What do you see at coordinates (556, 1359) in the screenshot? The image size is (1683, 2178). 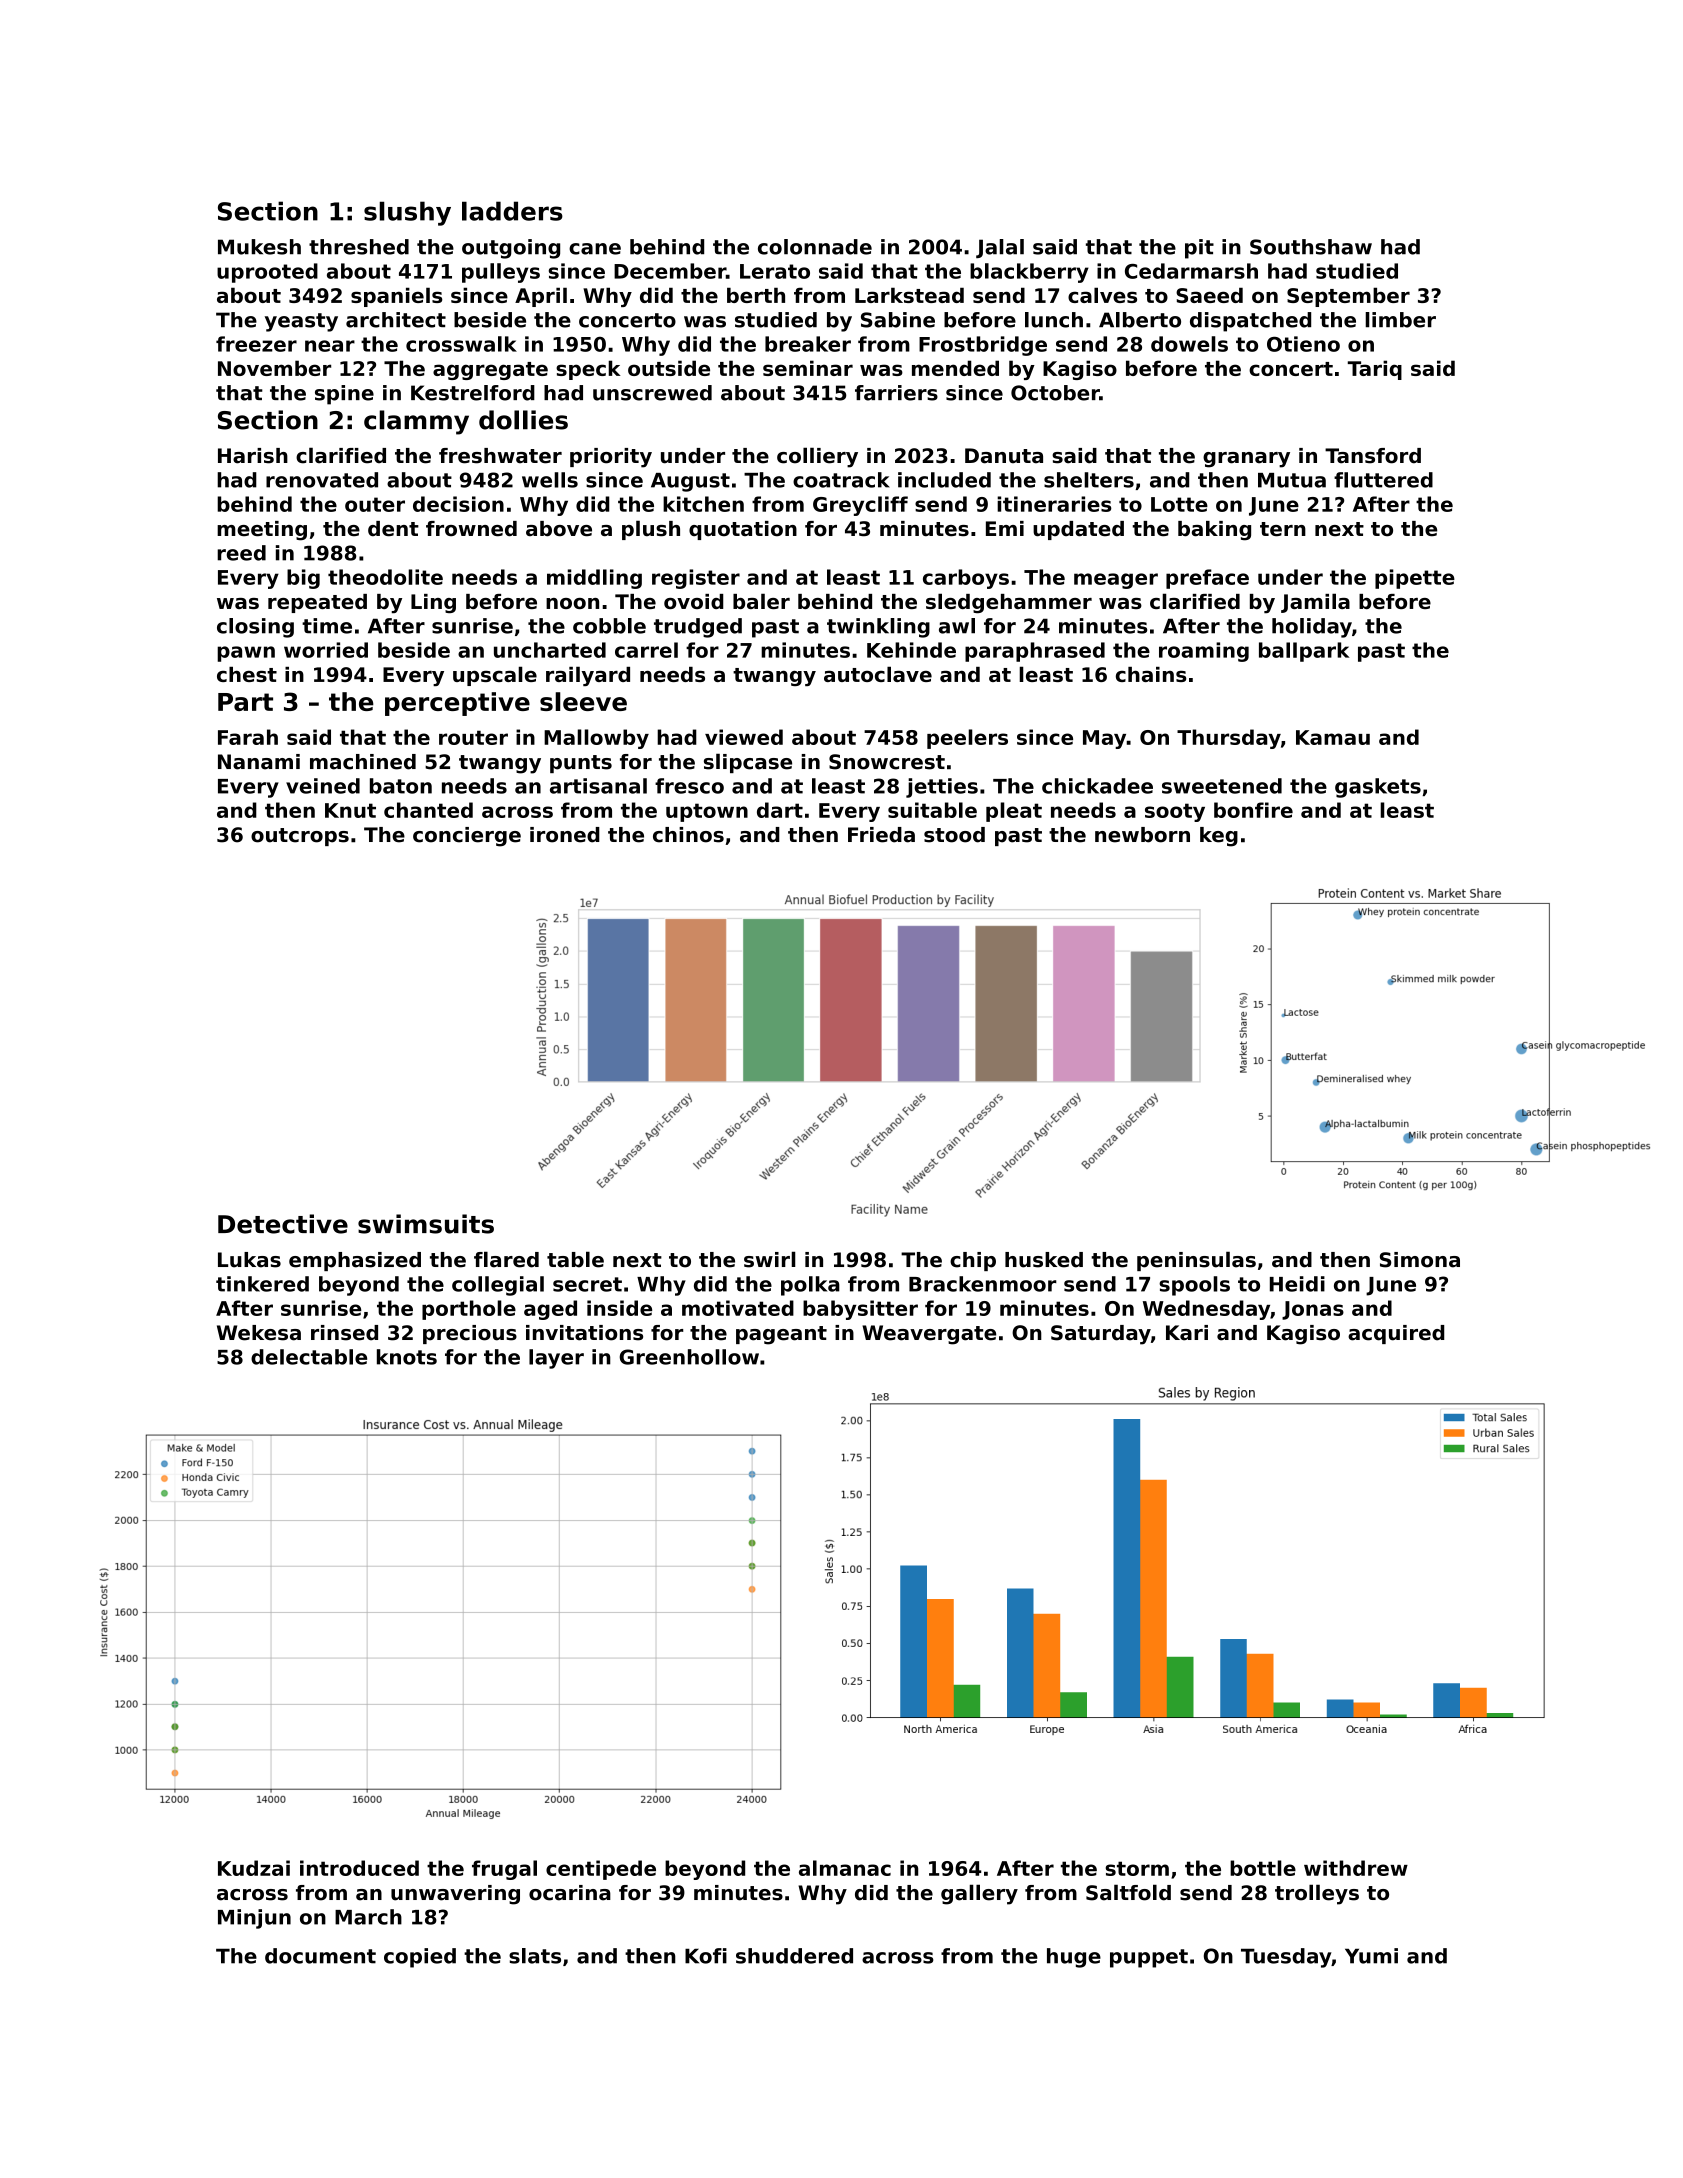 I see `layer` at bounding box center [556, 1359].
